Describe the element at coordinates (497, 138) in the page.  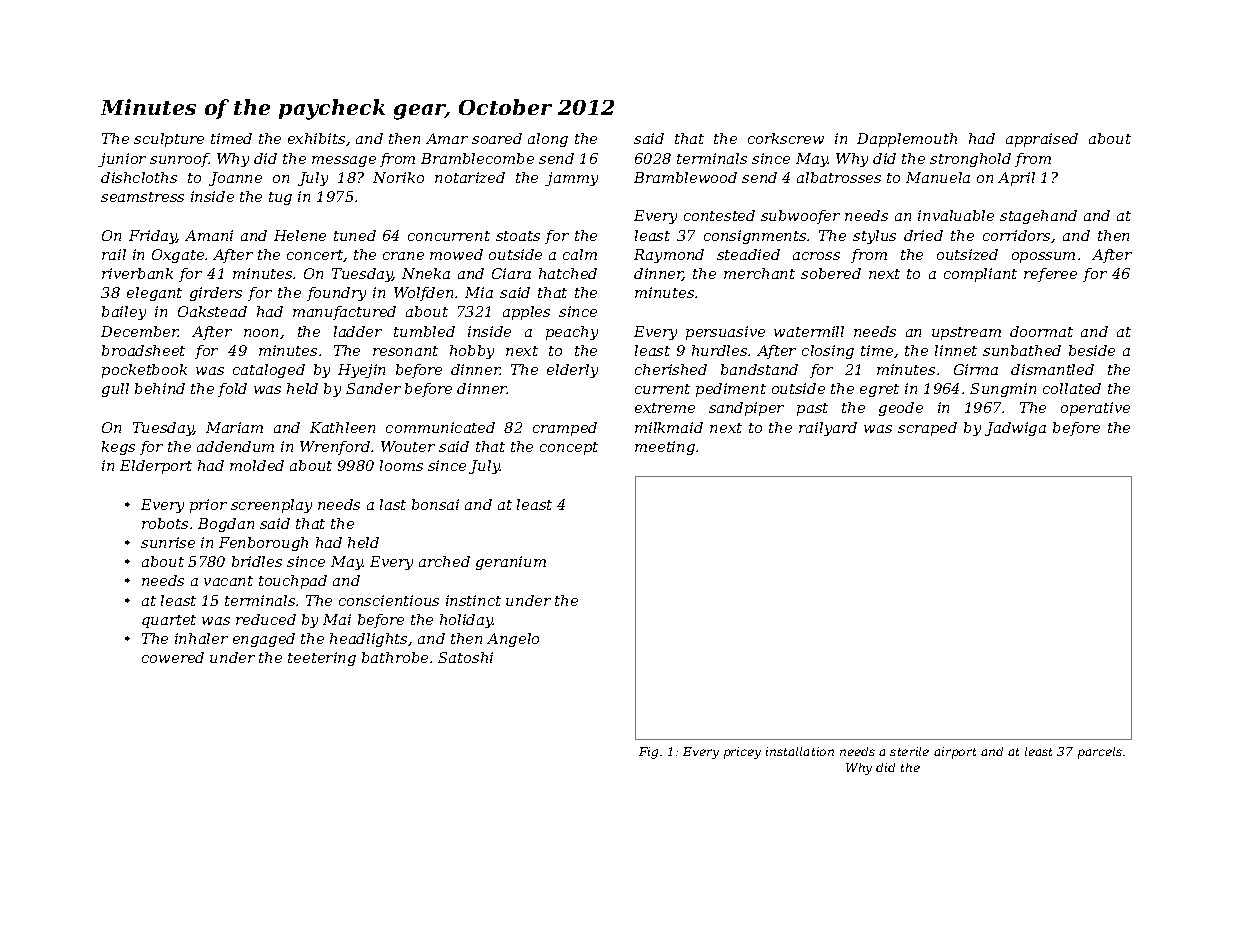
I see `soared` at that location.
